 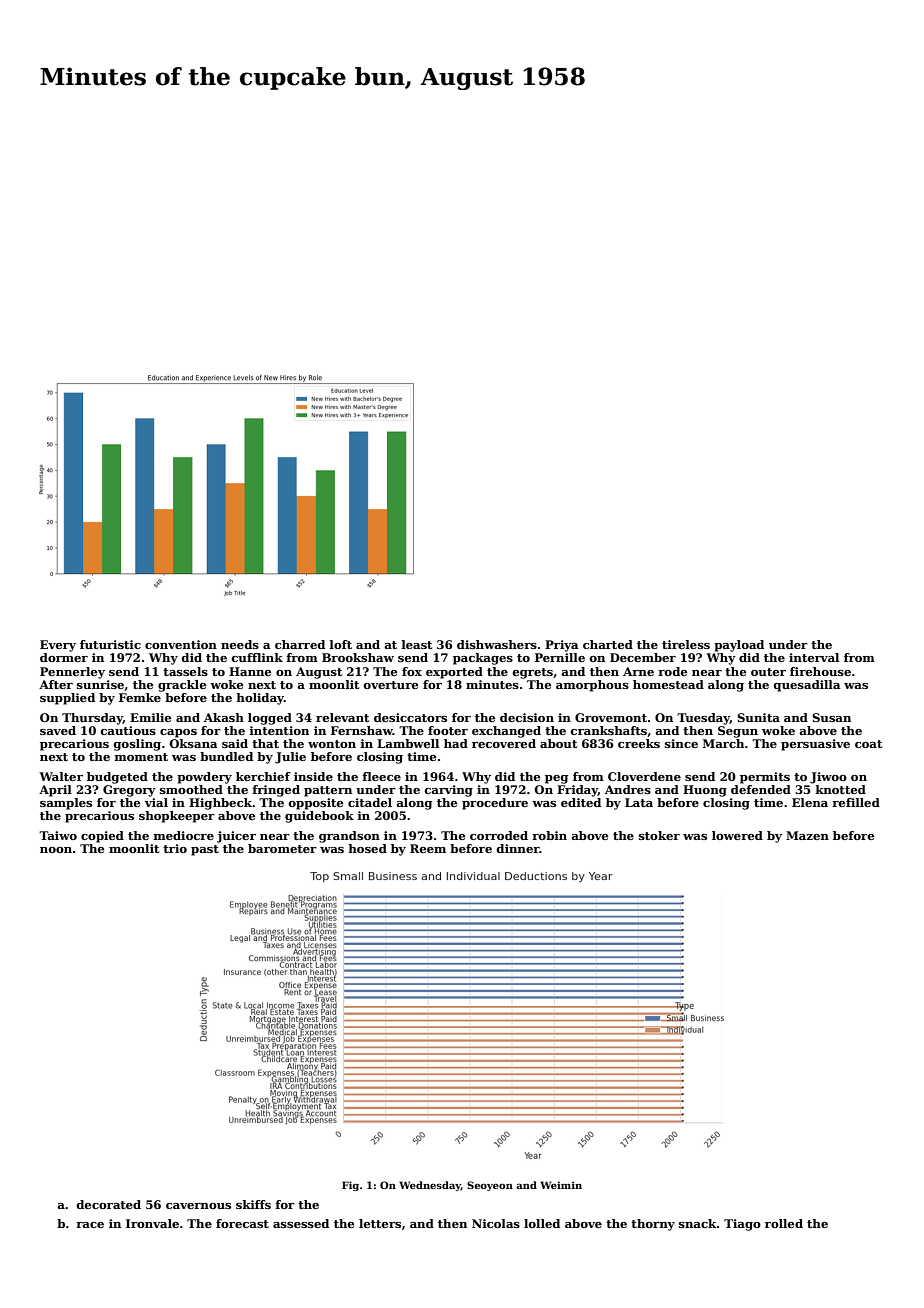 I want to click on trio, so click(x=175, y=848).
